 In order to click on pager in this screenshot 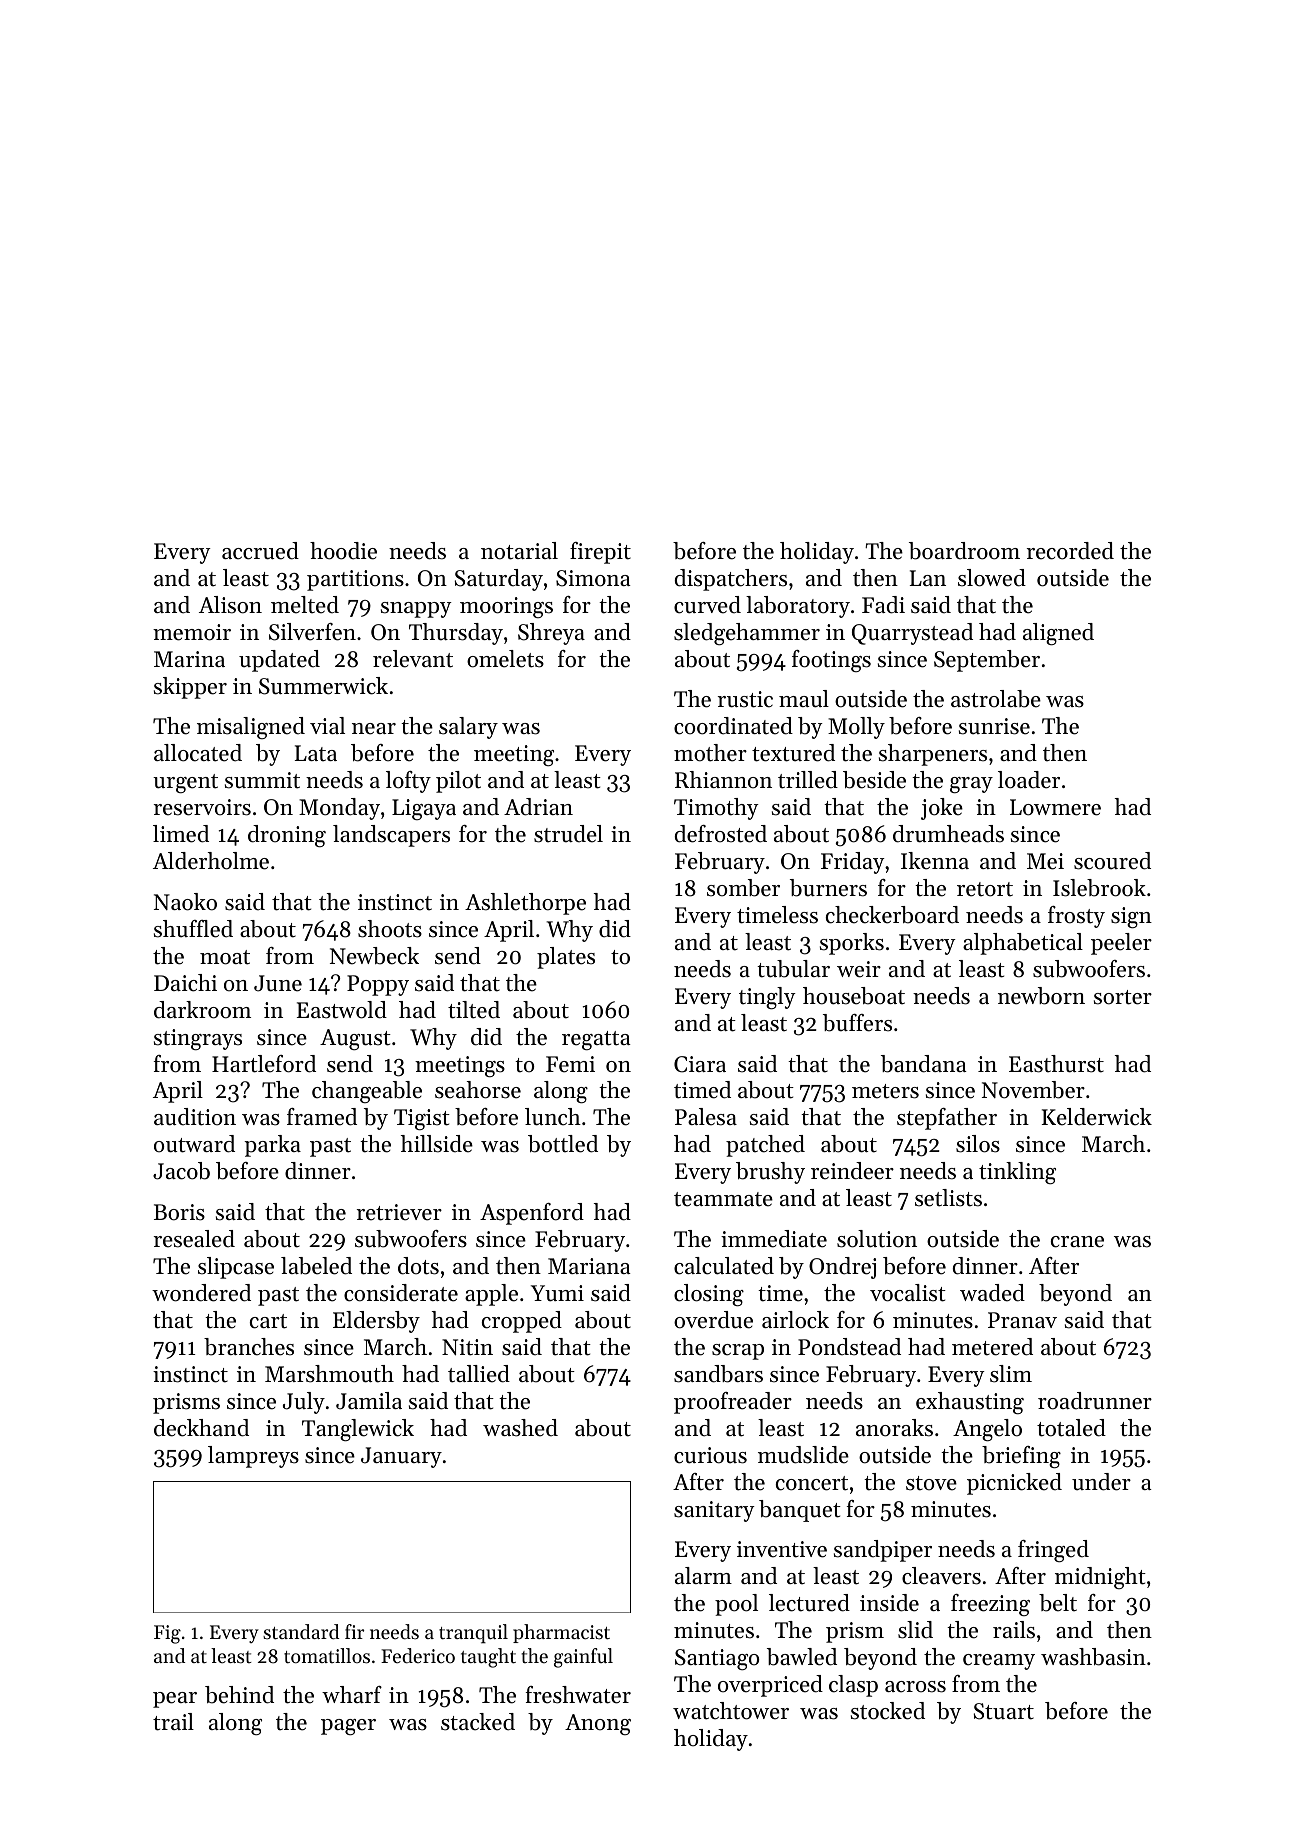, I will do `click(348, 1727)`.
